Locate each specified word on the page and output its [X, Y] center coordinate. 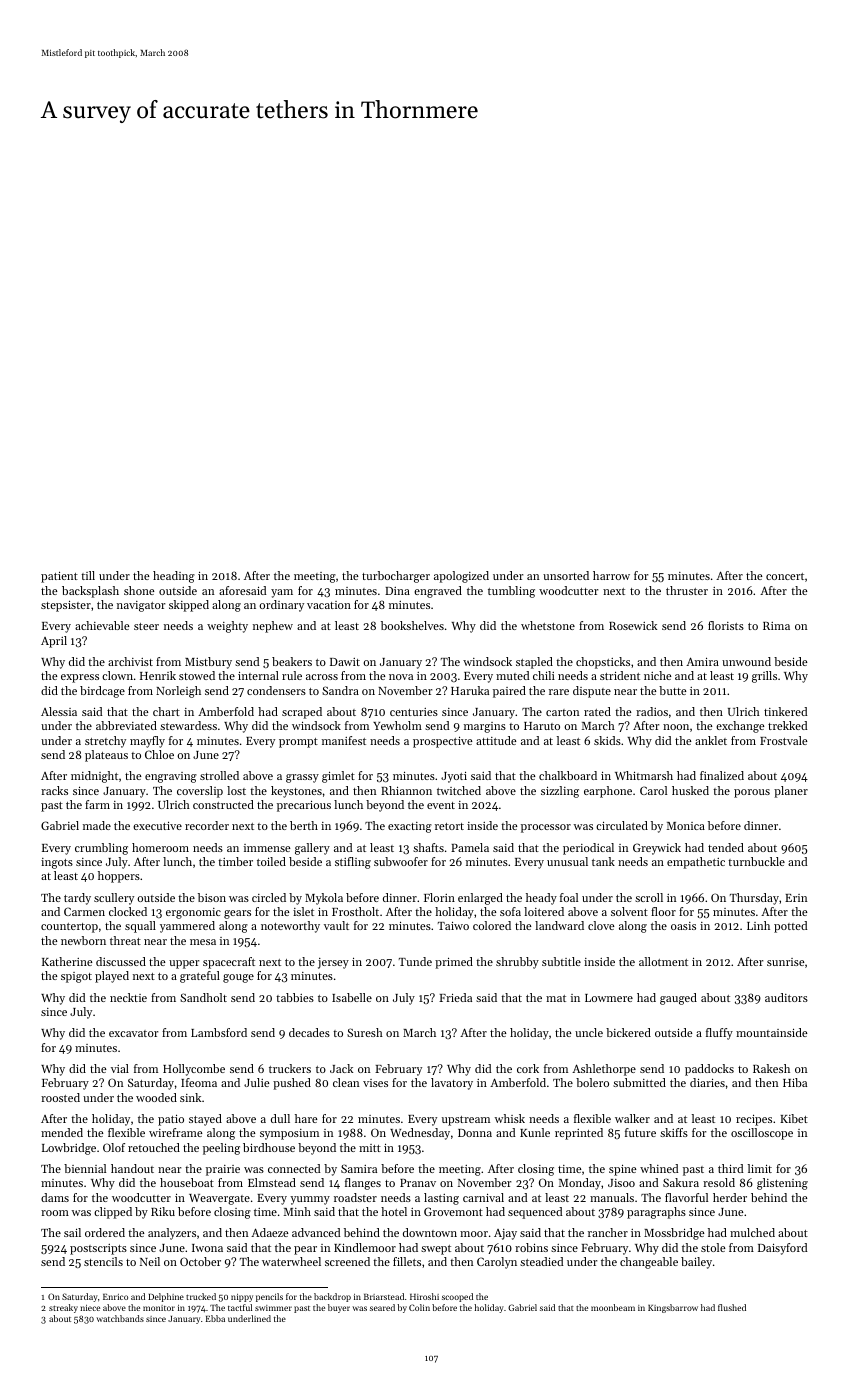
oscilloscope [762, 1134]
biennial [85, 1168]
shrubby [517, 963]
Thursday [754, 899]
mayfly [147, 742]
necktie [128, 997]
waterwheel [291, 1261]
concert [785, 576]
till [88, 575]
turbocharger [396, 577]
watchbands [120, 1318]
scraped [302, 713]
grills [764, 677]
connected [294, 1168]
